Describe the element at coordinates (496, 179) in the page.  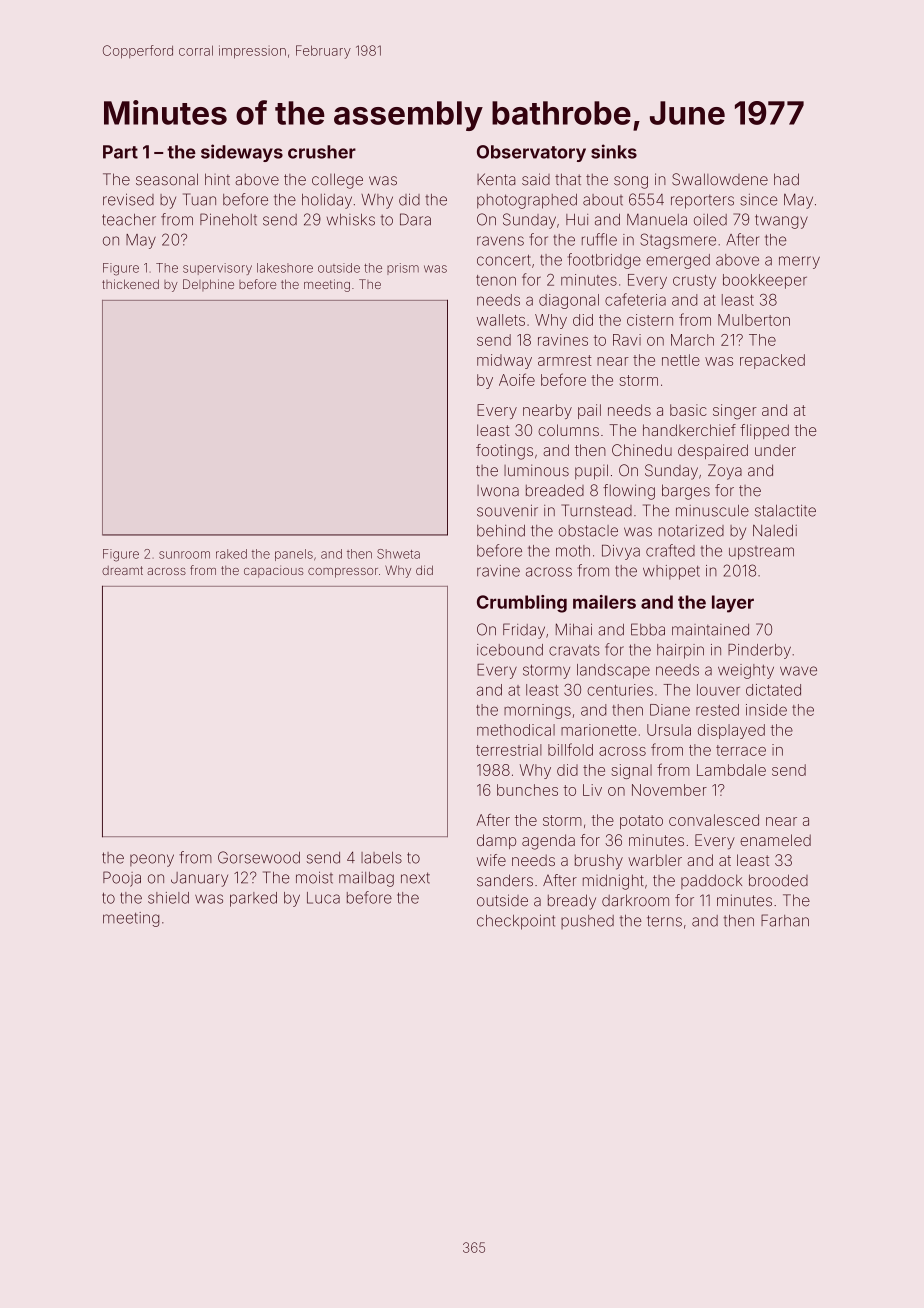
I see `Kenta` at that location.
